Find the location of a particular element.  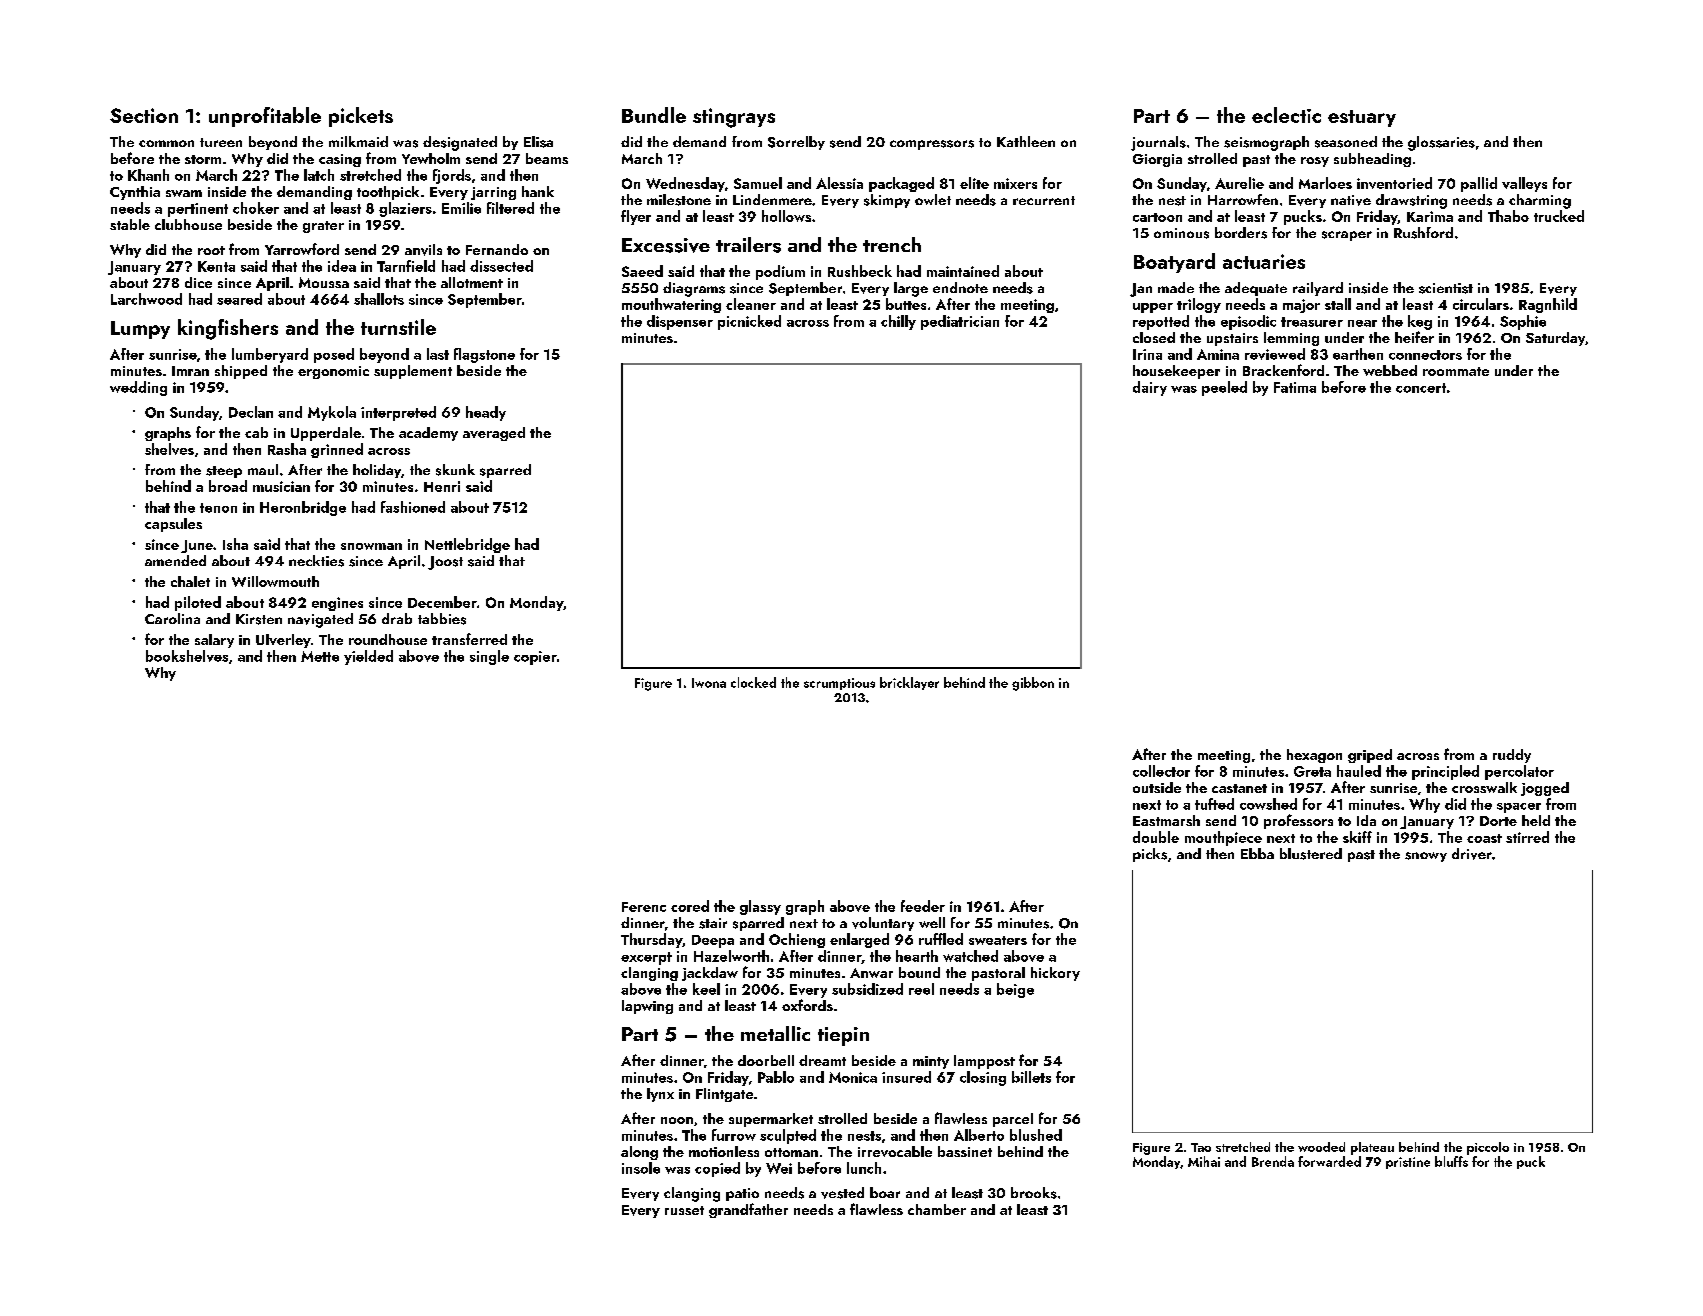

eclectic is located at coordinates (1286, 115).
